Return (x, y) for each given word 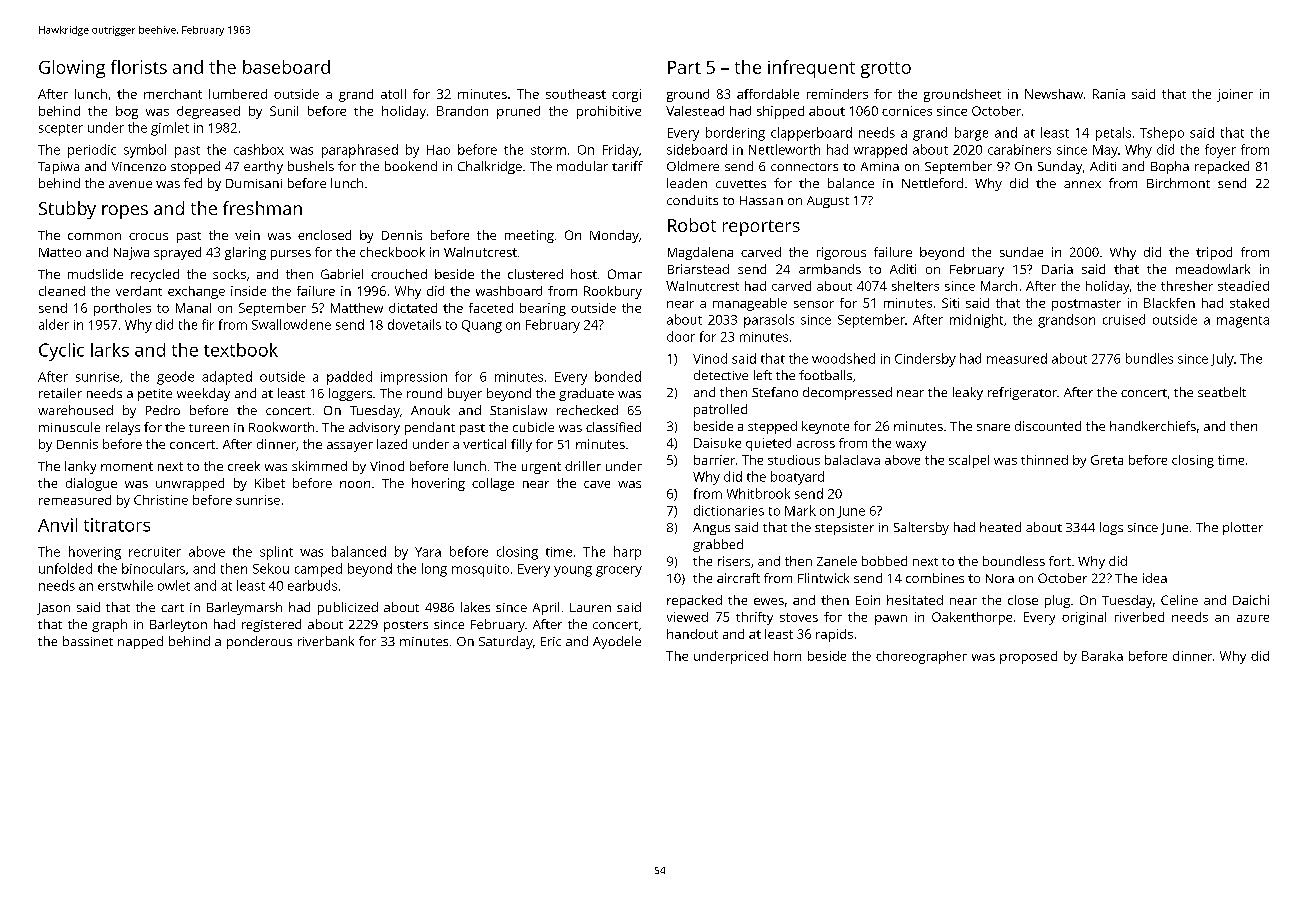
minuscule (69, 427)
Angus (711, 529)
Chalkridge (490, 167)
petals (1113, 134)
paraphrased (360, 151)
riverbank (326, 641)
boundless (1014, 561)
